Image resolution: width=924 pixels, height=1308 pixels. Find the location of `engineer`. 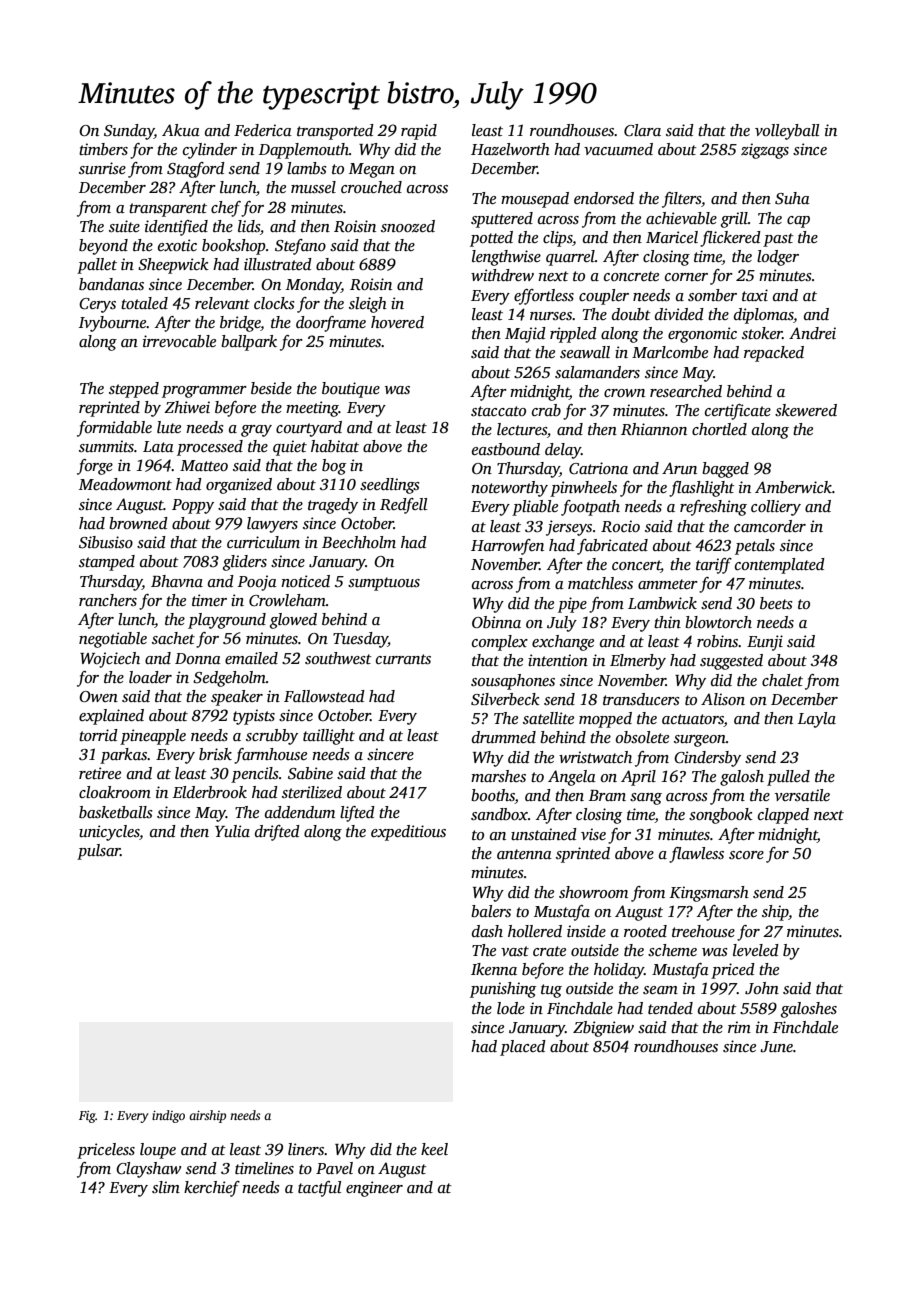

engineer is located at coordinates (374, 1189).
